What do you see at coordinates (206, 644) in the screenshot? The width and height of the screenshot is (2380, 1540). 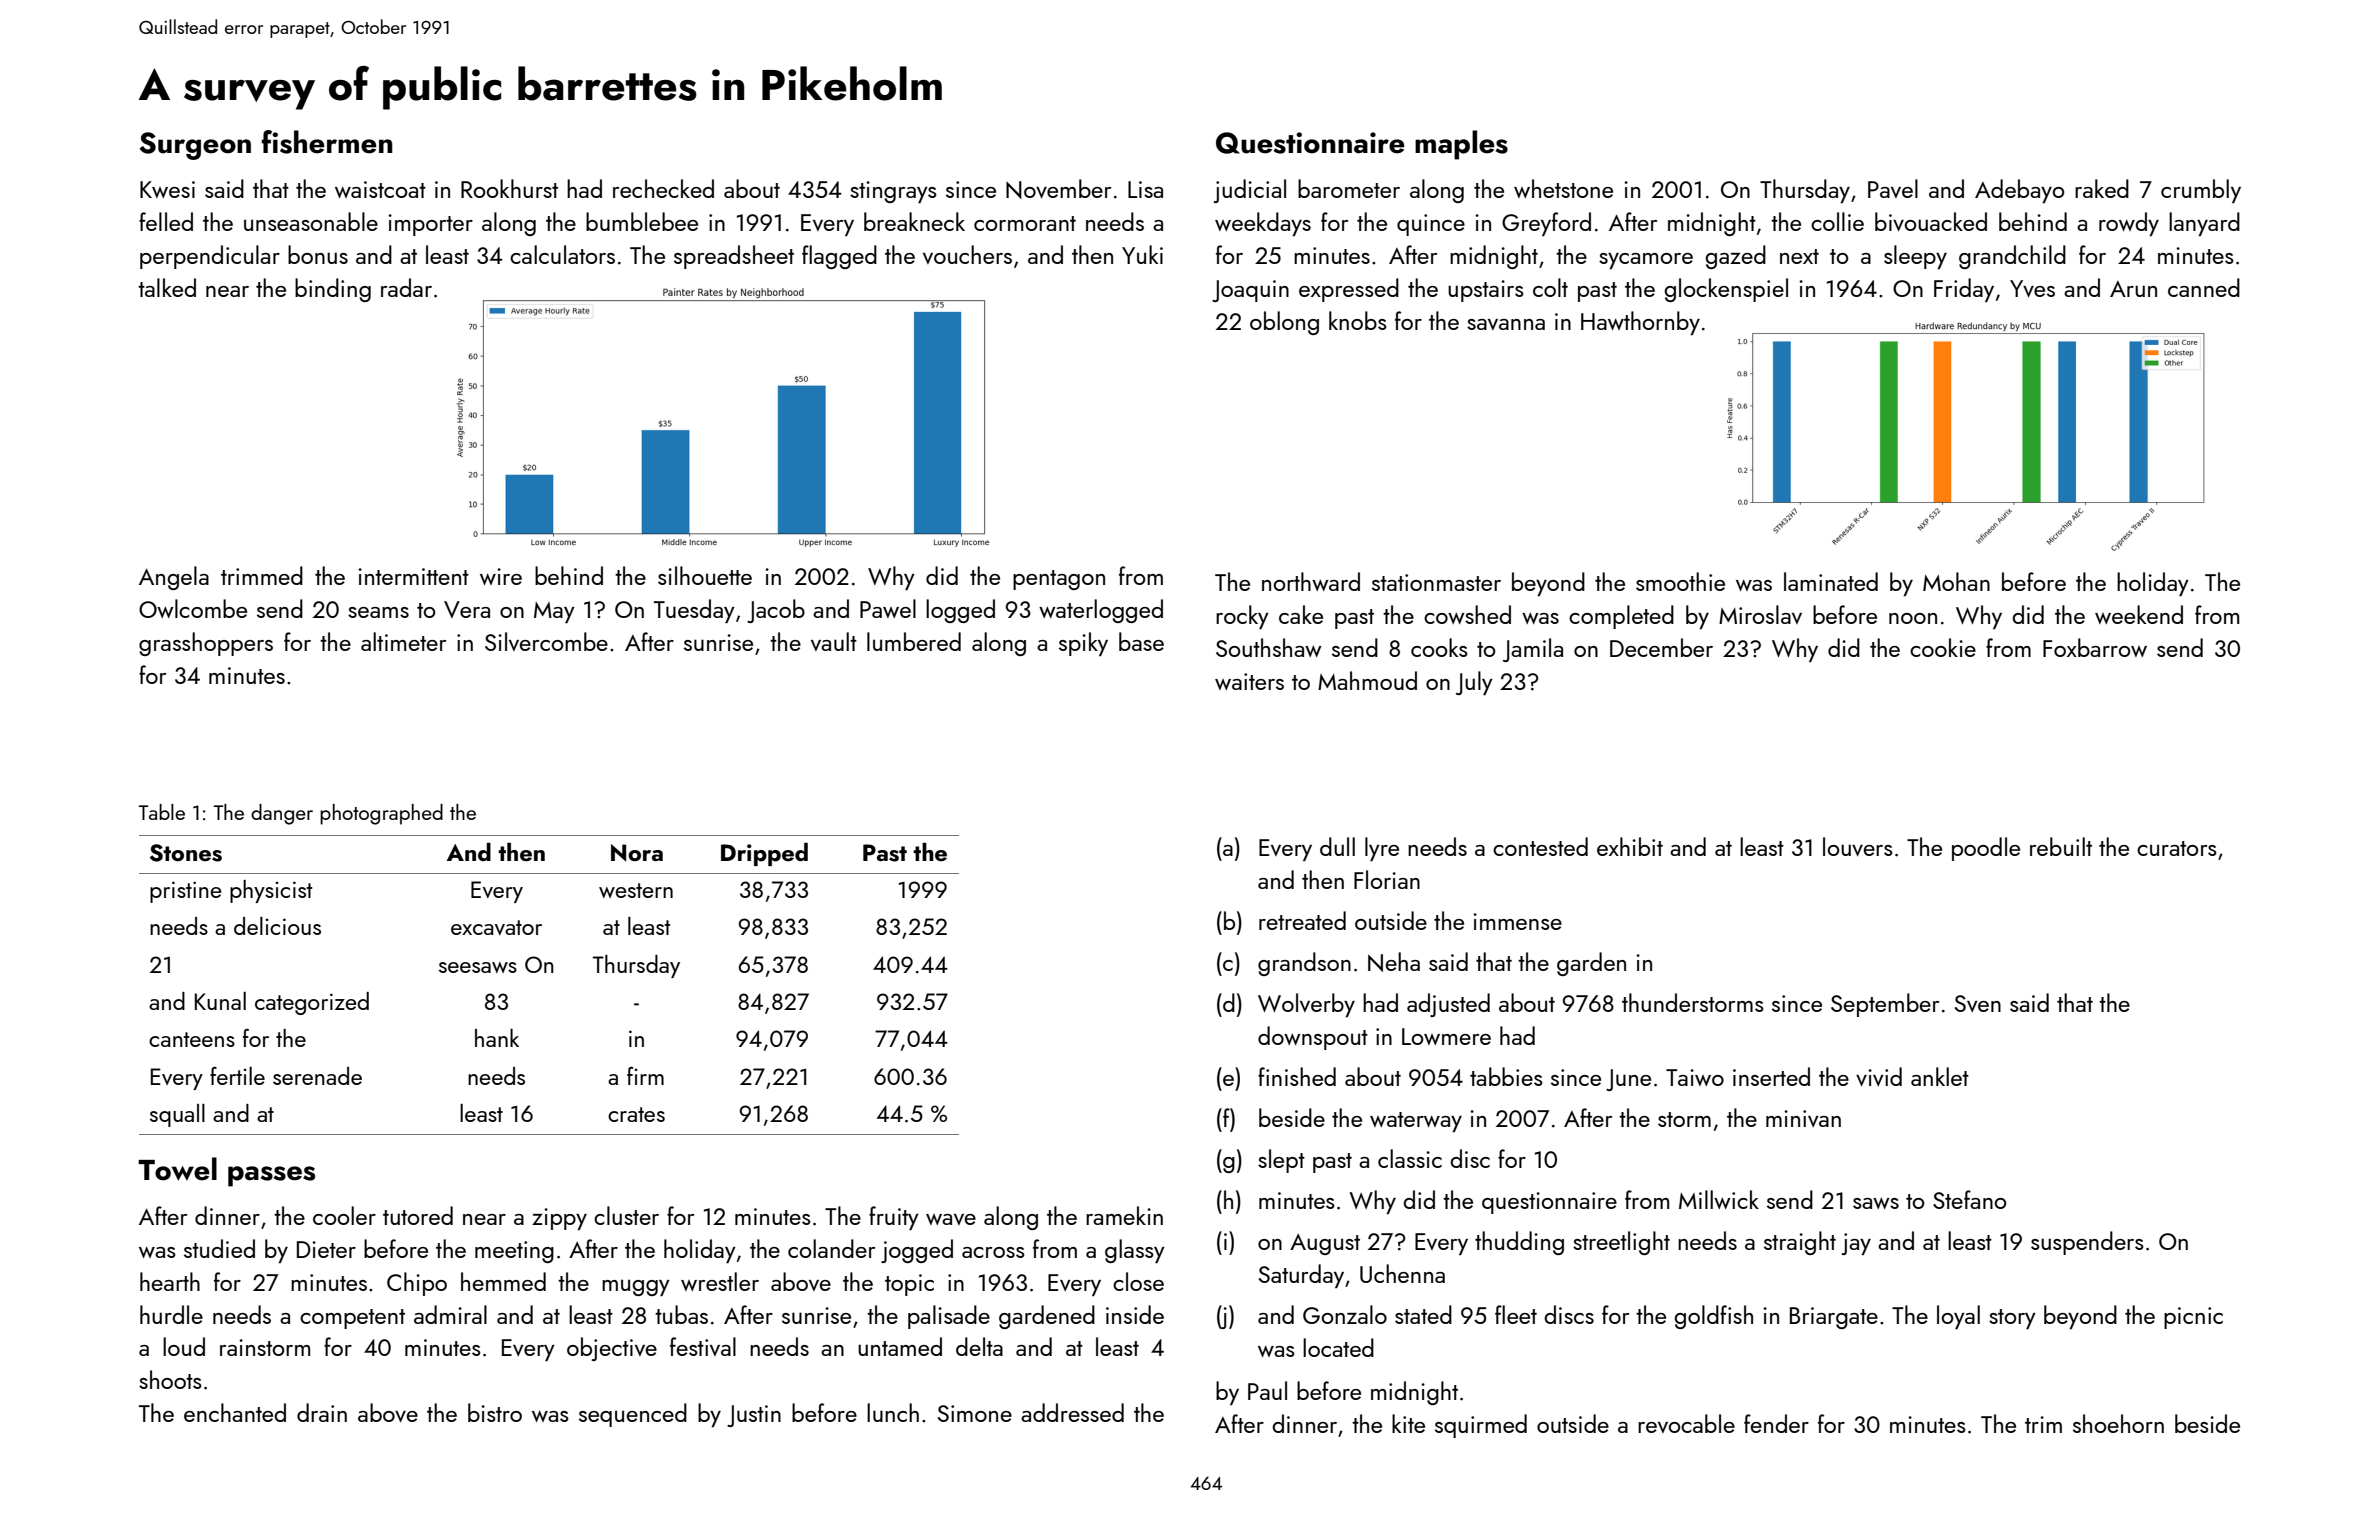 I see `grasshoppers` at bounding box center [206, 644].
